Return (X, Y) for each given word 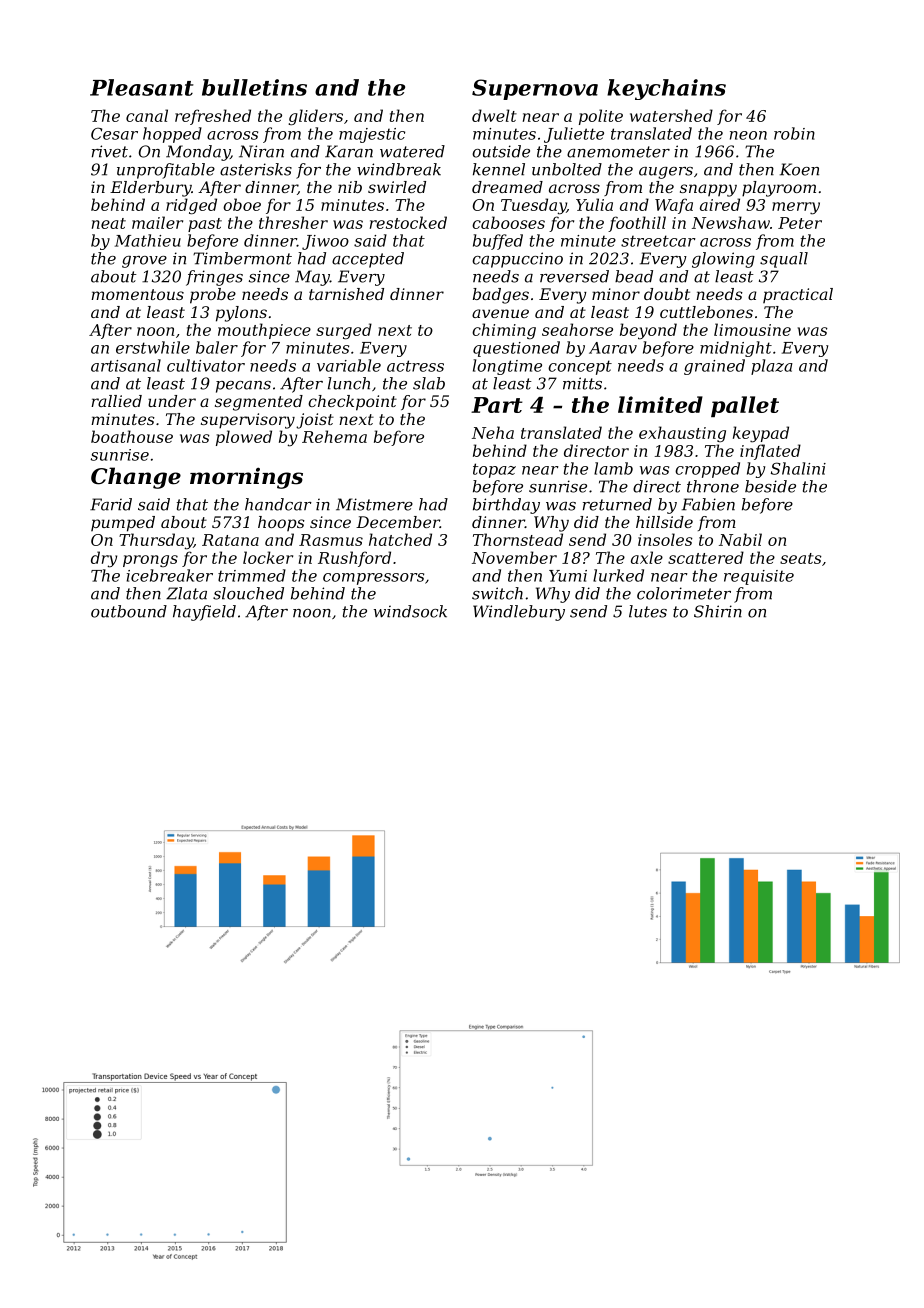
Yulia (594, 204)
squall (784, 260)
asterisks (256, 169)
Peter (800, 223)
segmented (259, 403)
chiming (504, 331)
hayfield (204, 613)
